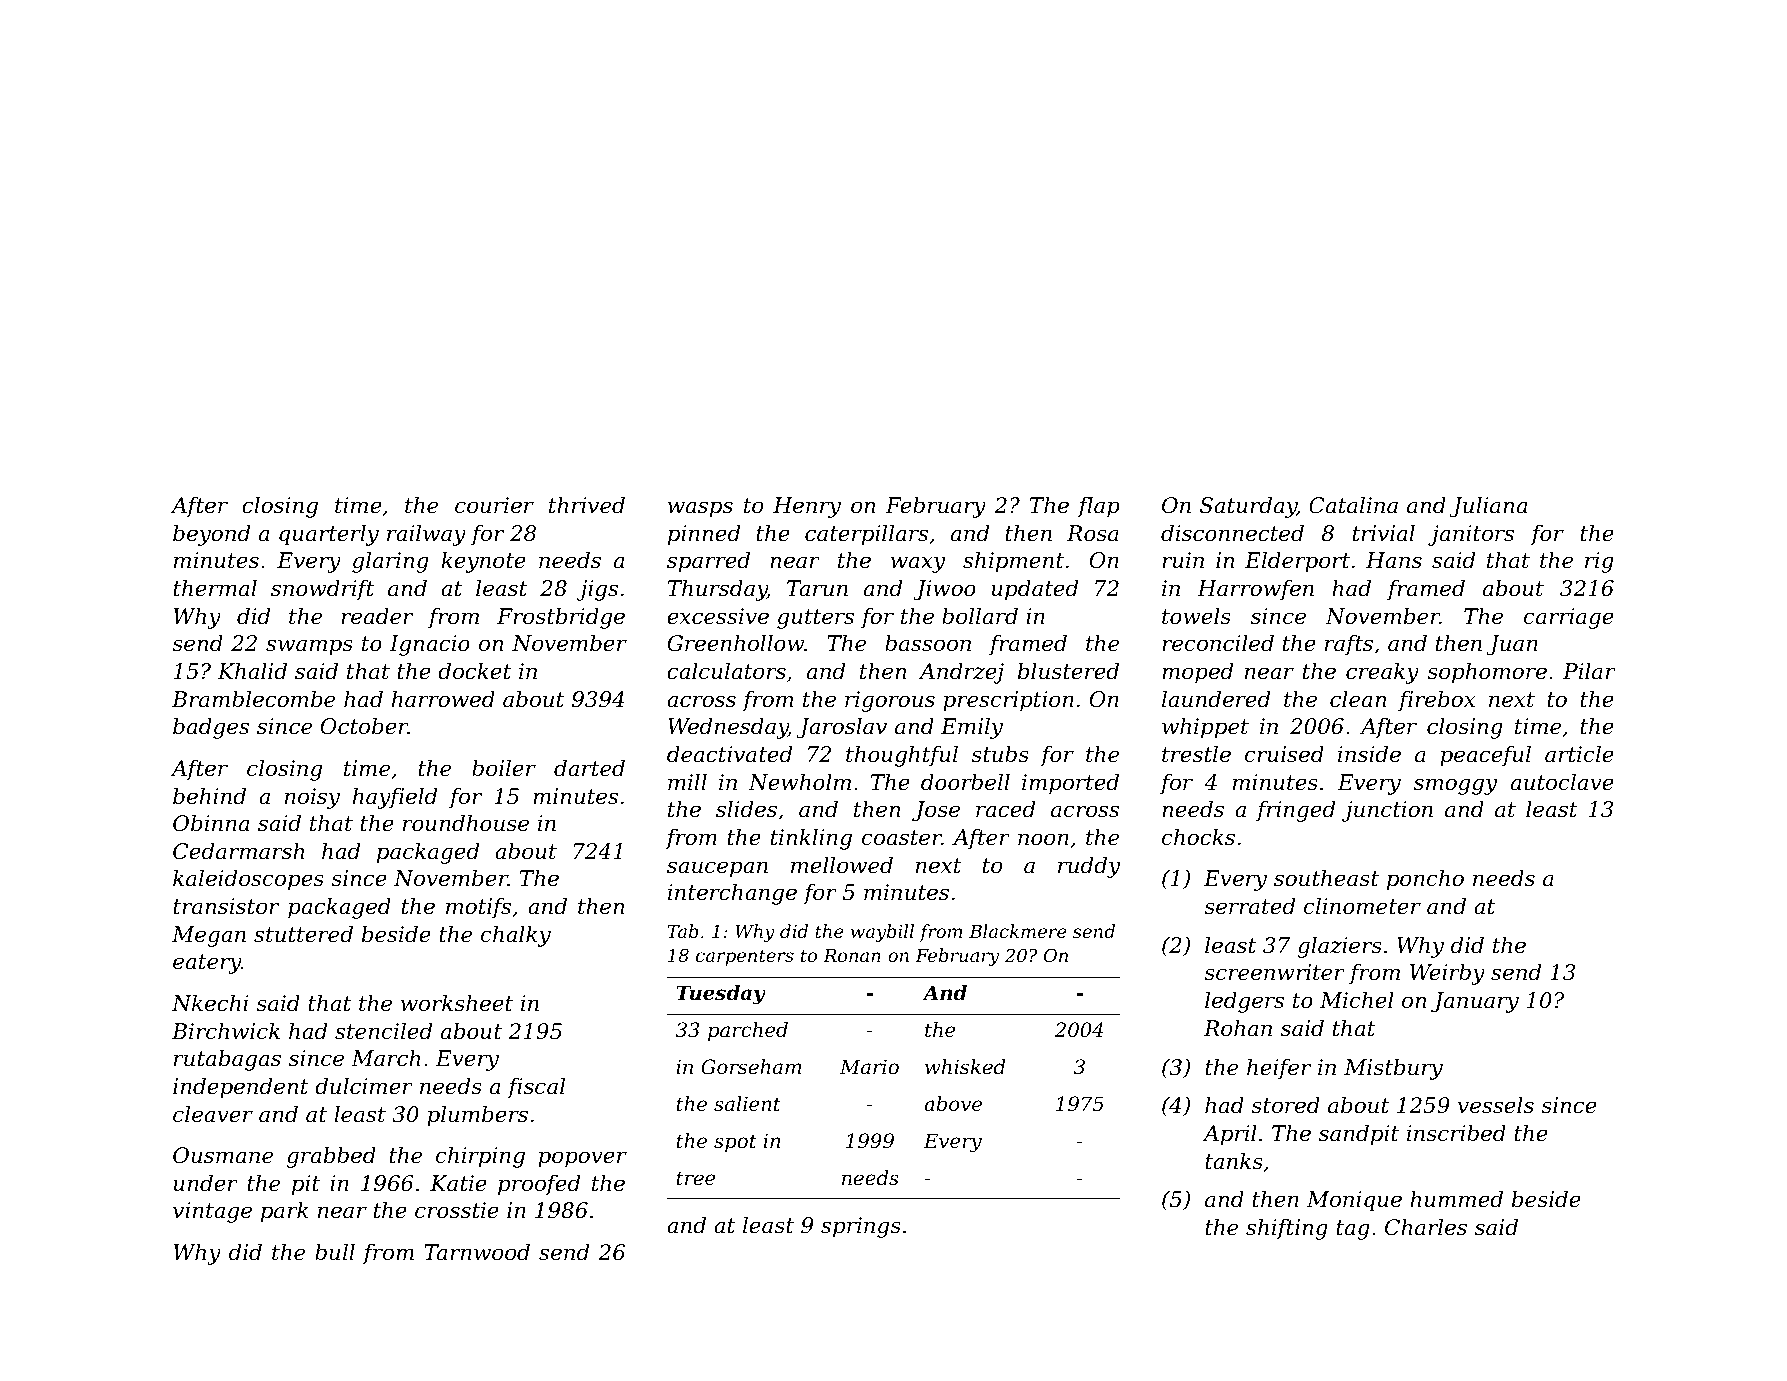 The image size is (1787, 1381). What do you see at coordinates (364, 726) in the screenshot?
I see `October` at bounding box center [364, 726].
